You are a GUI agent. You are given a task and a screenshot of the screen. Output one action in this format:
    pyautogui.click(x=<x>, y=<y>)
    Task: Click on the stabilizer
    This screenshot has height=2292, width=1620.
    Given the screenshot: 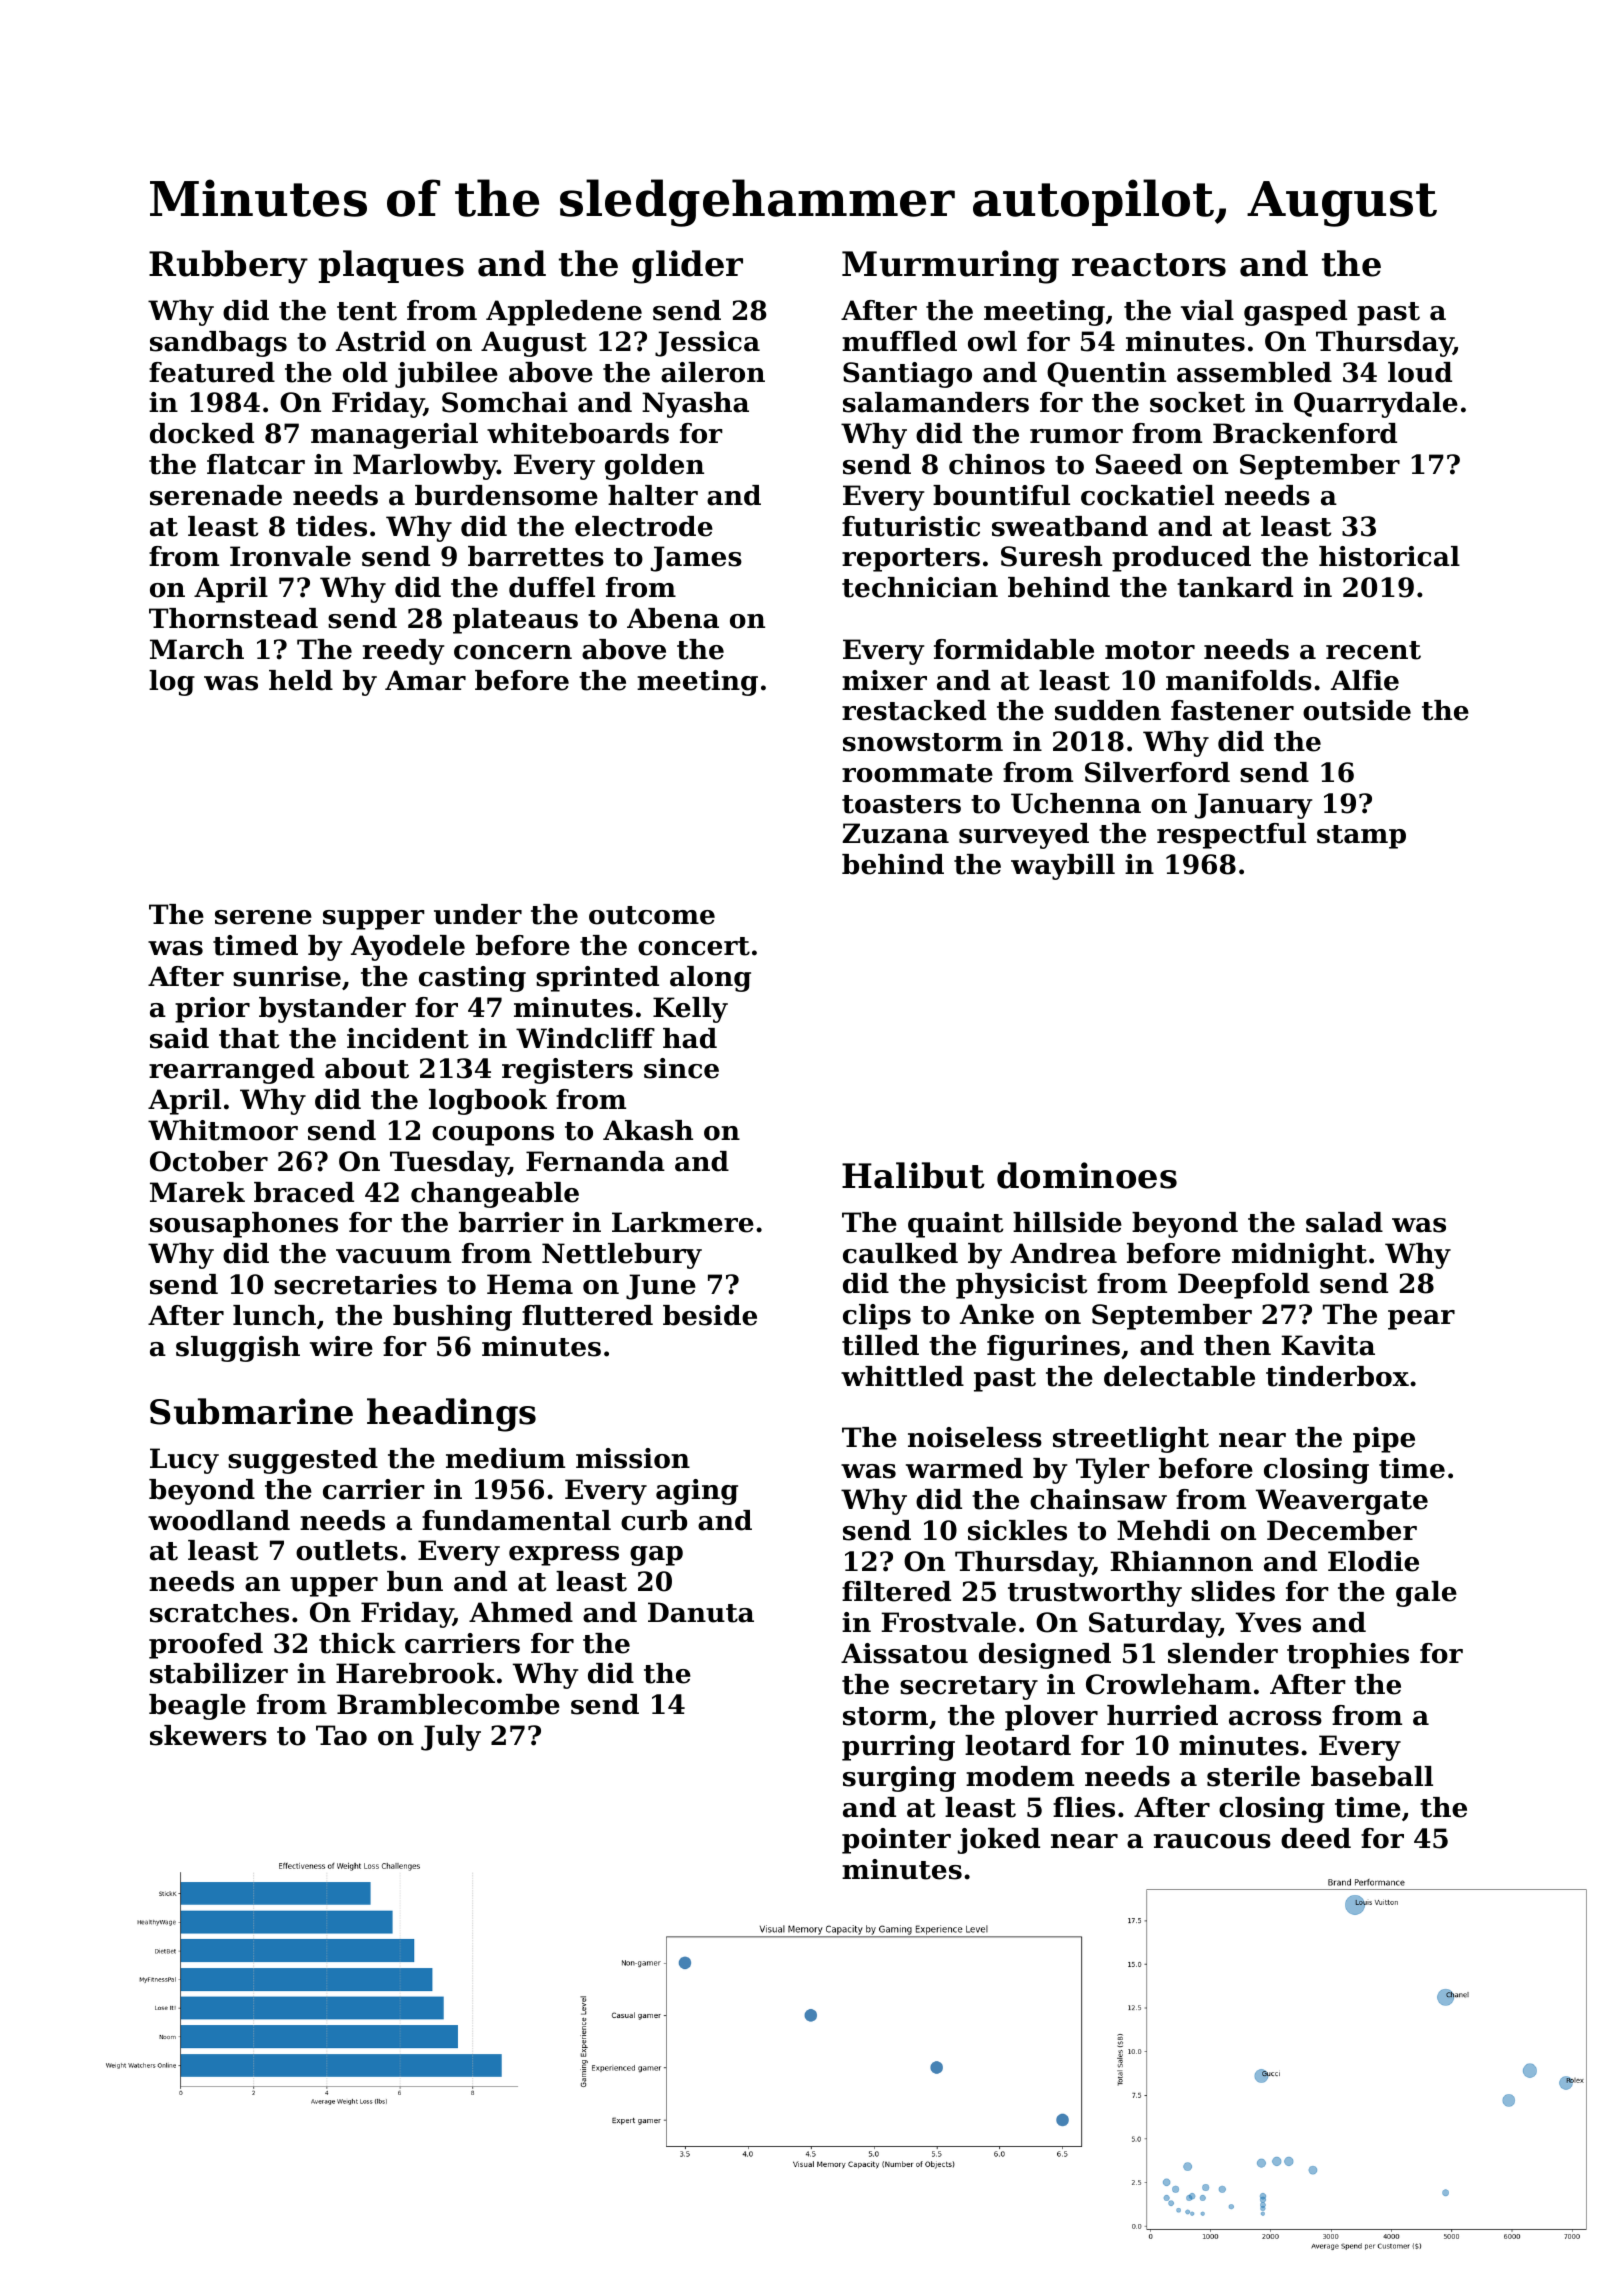 What is the action you would take?
    pyautogui.click(x=219, y=1673)
